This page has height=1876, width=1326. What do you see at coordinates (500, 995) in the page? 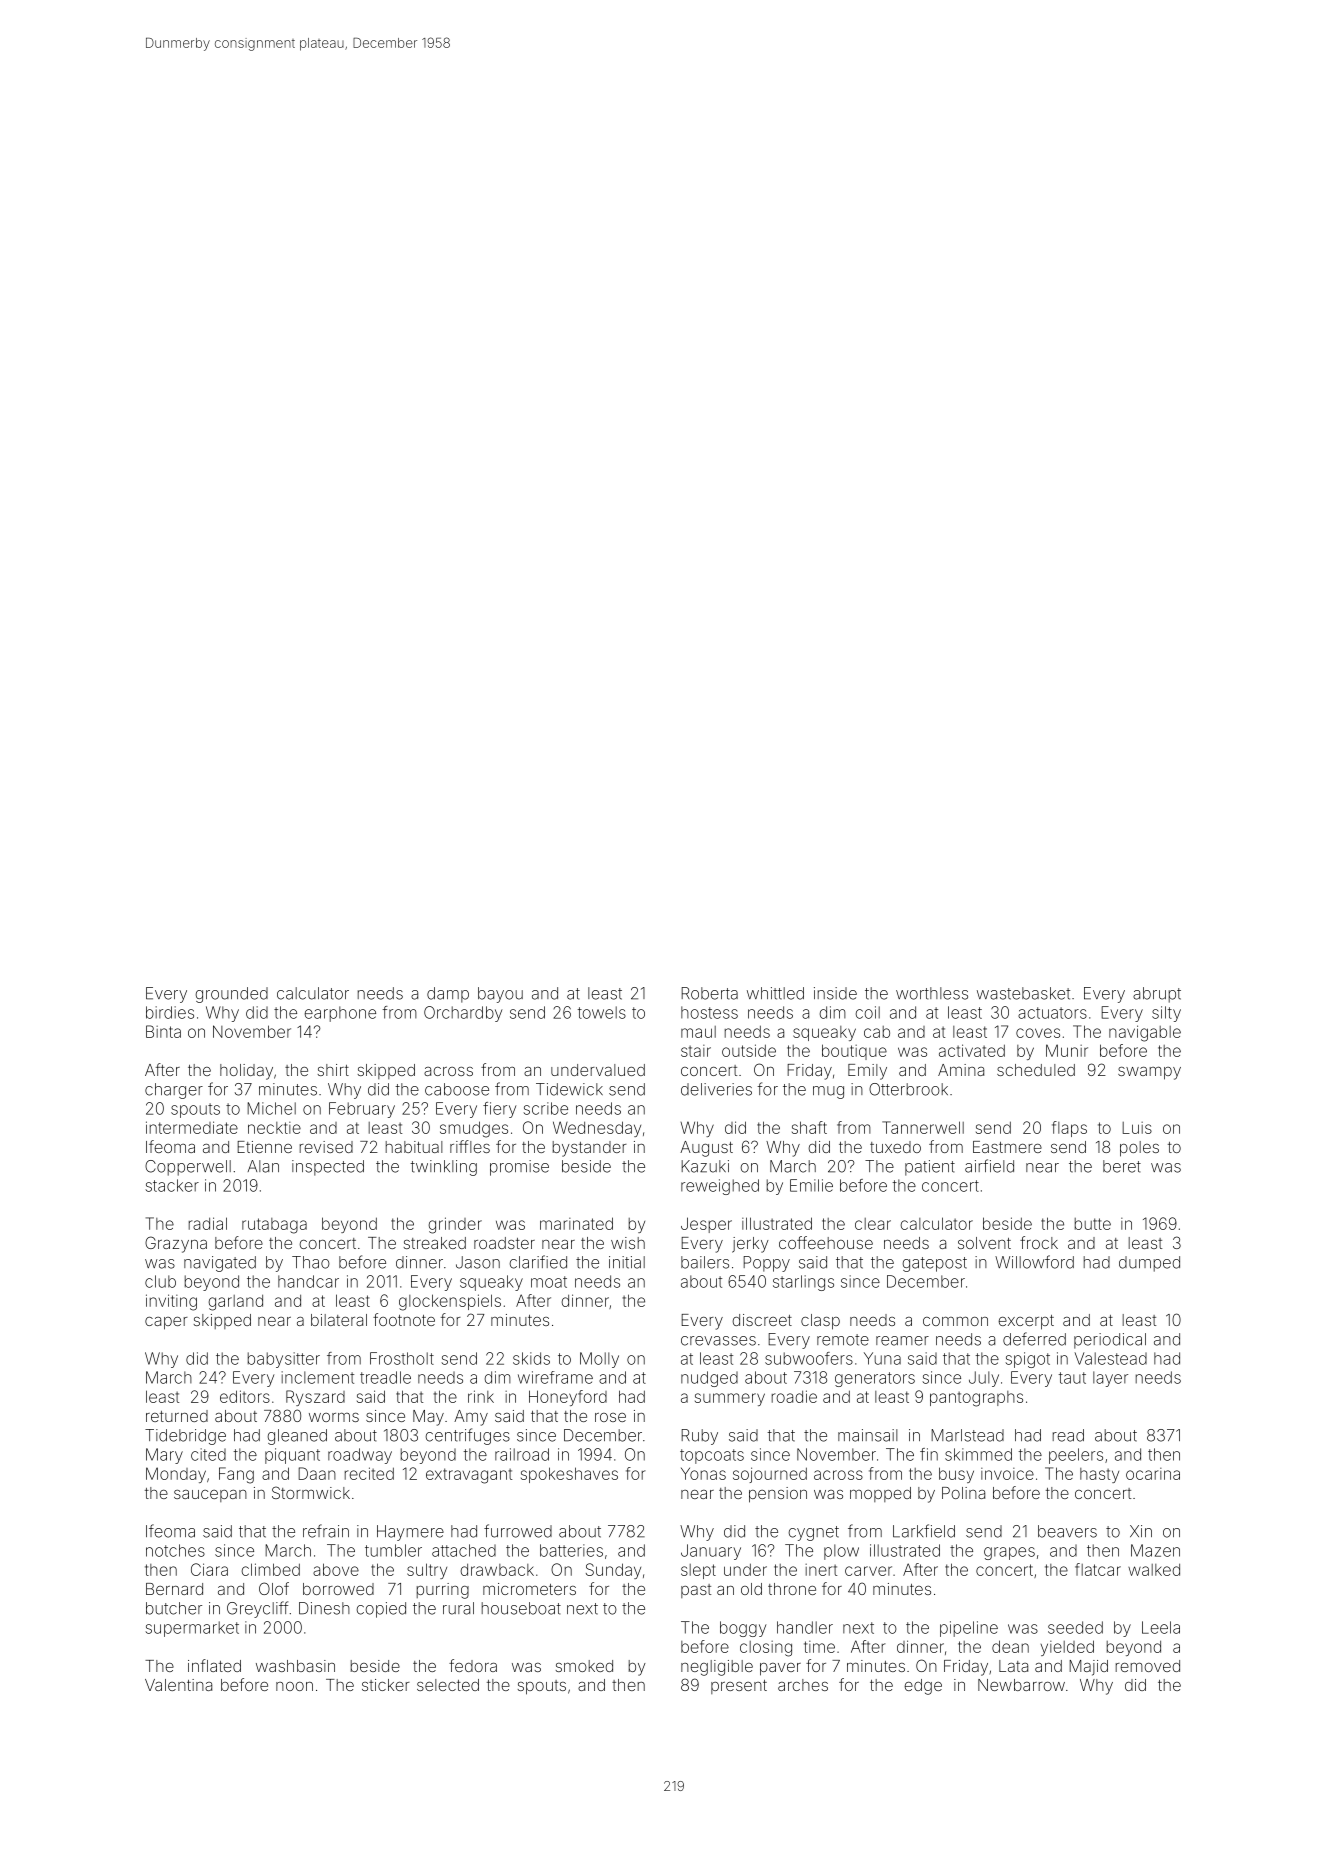
I see `bayou` at bounding box center [500, 995].
